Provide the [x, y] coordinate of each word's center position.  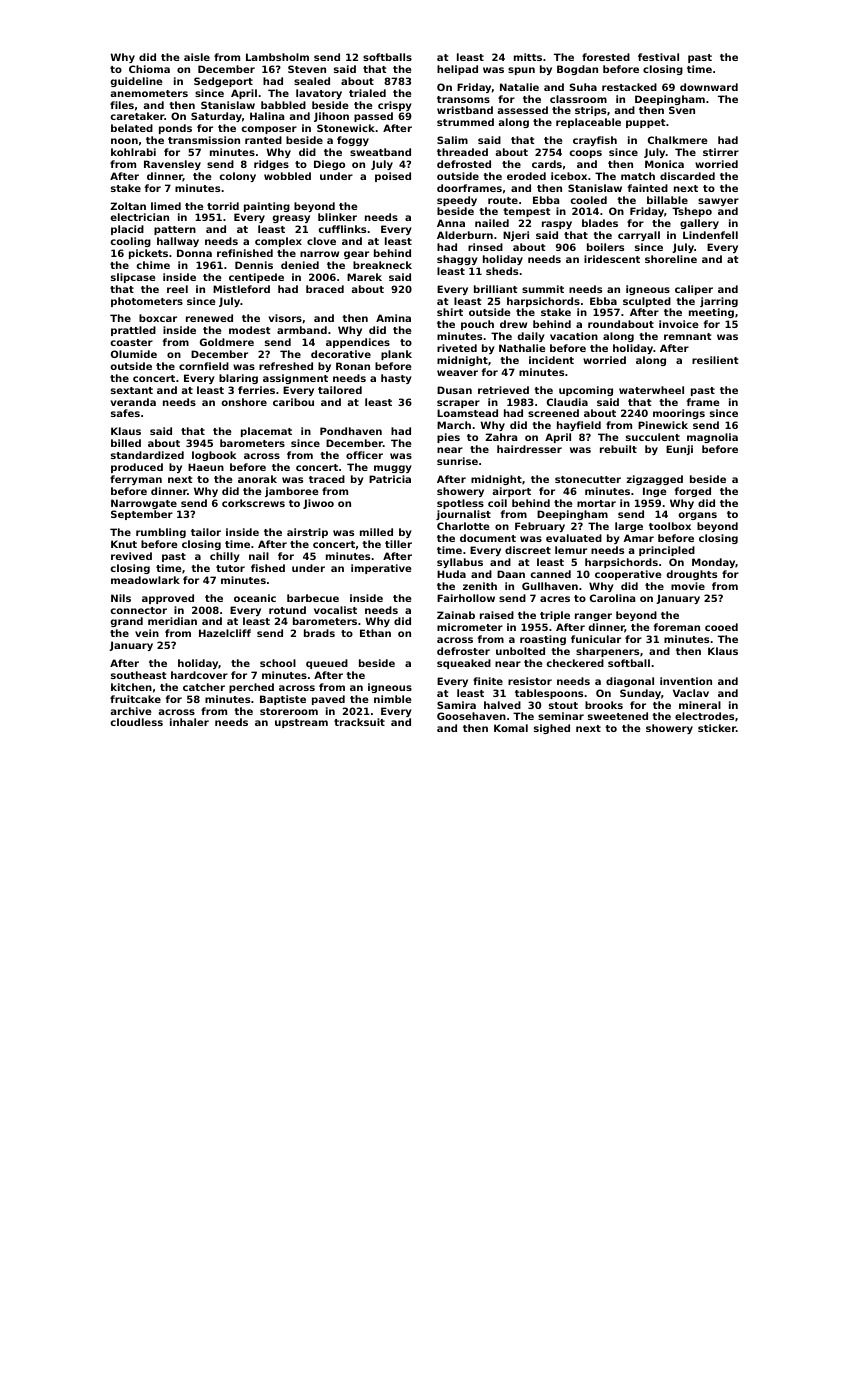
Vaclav [691, 693]
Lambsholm [277, 57]
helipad [457, 70]
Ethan [375, 633]
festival [658, 57]
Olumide [134, 354]
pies [448, 438]
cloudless [136, 722]
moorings [679, 414]
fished [268, 568]
